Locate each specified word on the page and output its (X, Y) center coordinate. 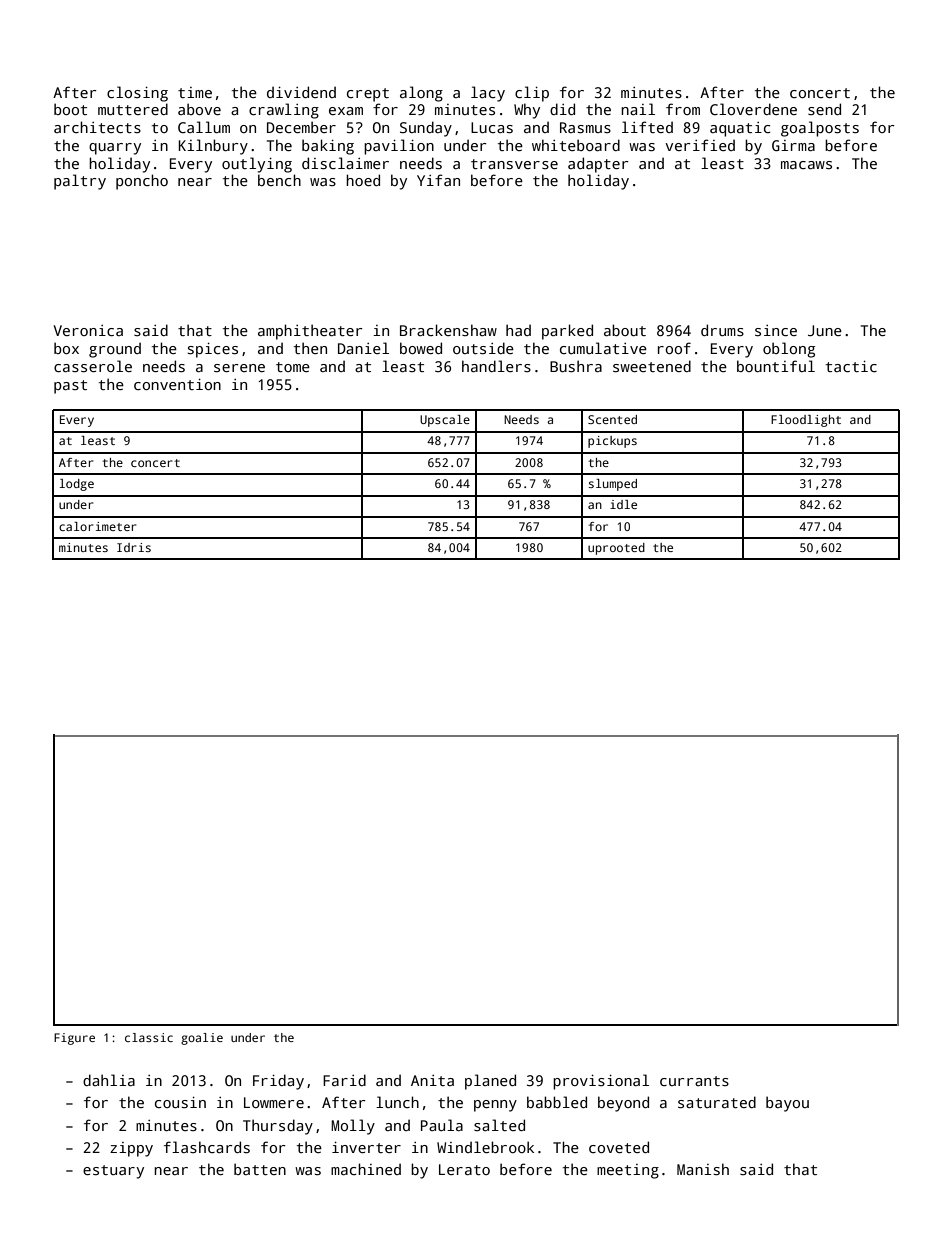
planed (490, 1082)
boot (70, 109)
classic (149, 1037)
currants (694, 1081)
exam (346, 111)
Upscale (445, 421)
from (683, 109)
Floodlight (806, 421)
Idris (134, 547)
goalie (202, 1039)
